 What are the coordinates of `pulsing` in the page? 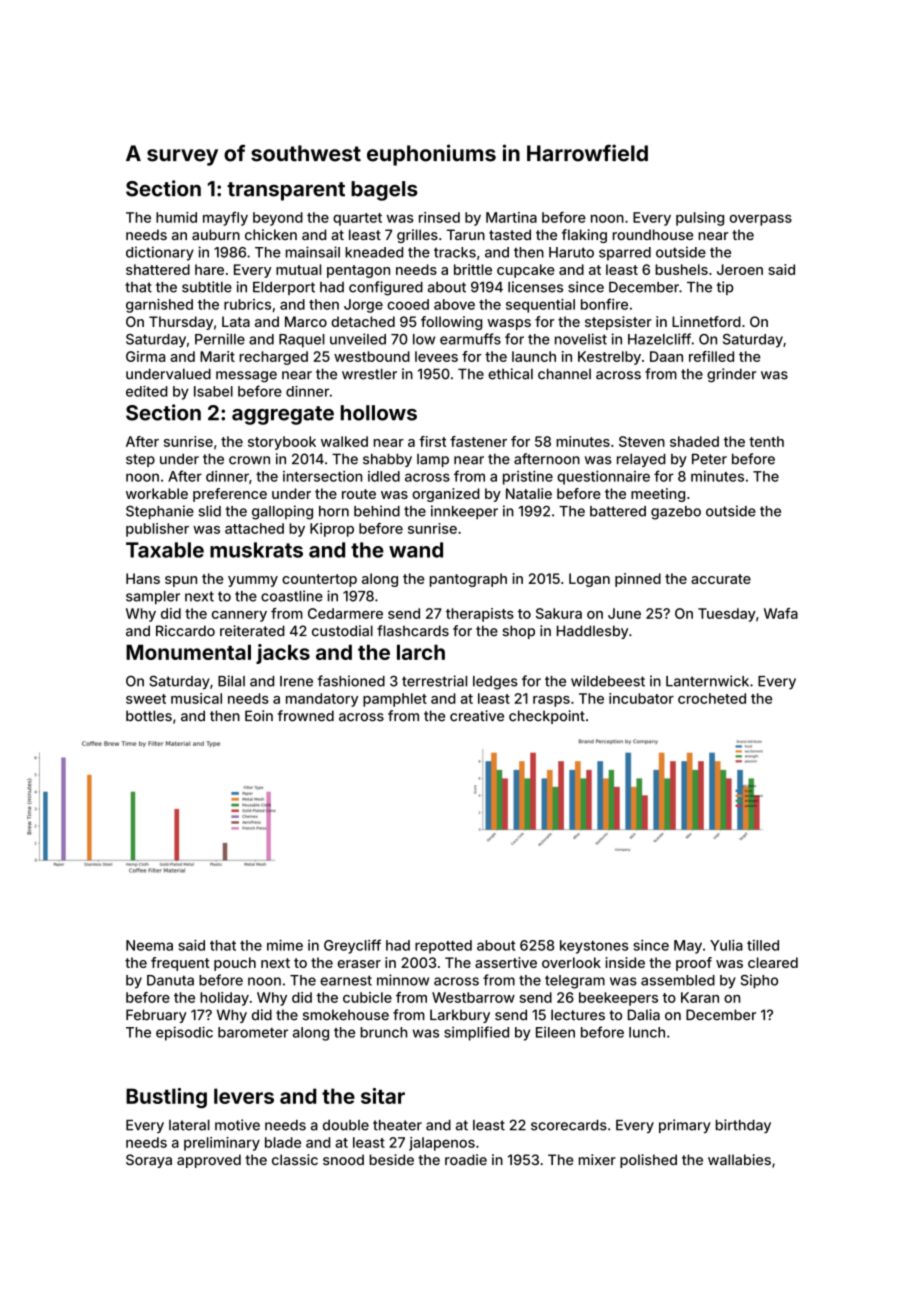 It's located at (700, 219).
